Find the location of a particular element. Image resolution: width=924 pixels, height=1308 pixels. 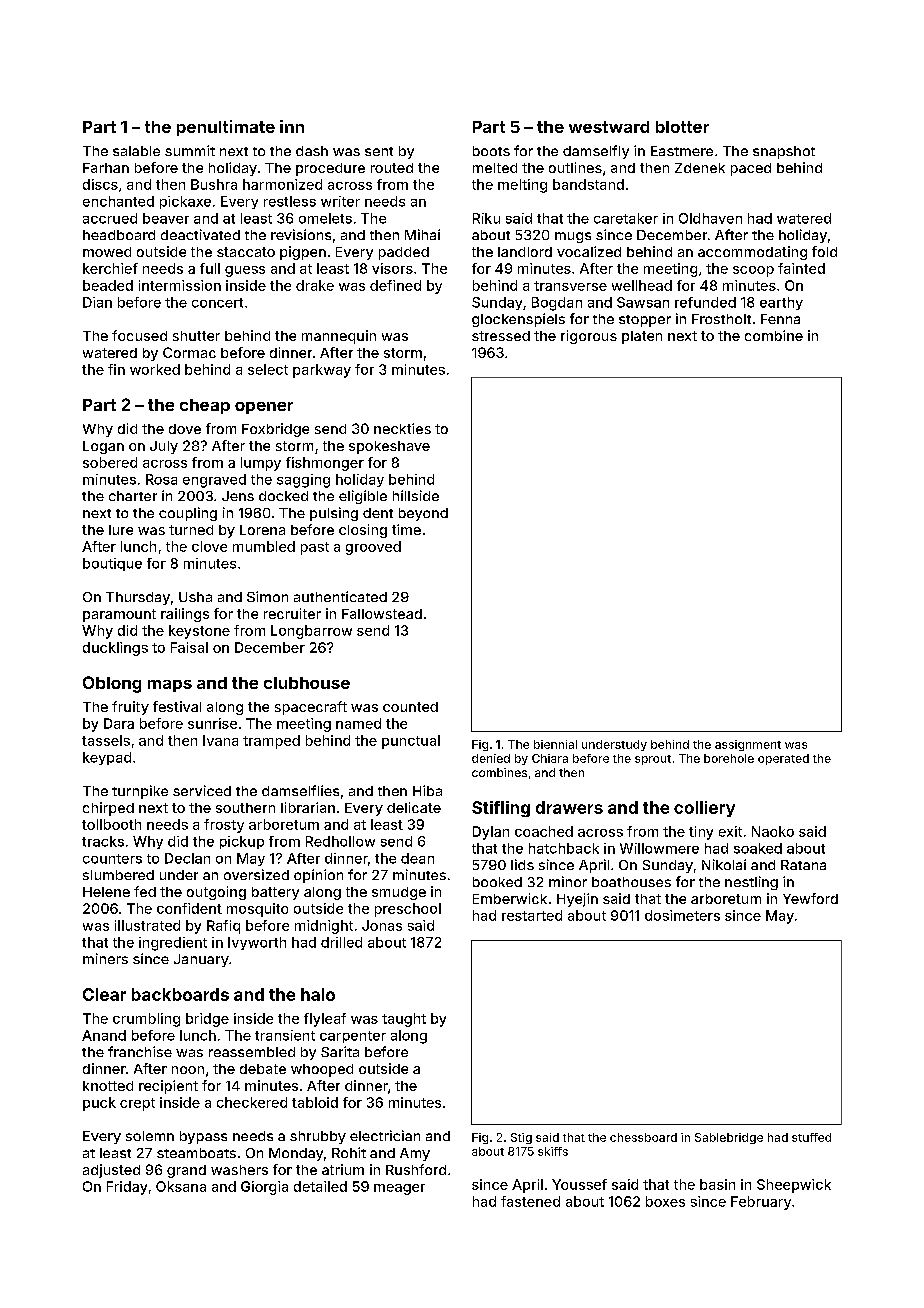

boots is located at coordinates (491, 151).
